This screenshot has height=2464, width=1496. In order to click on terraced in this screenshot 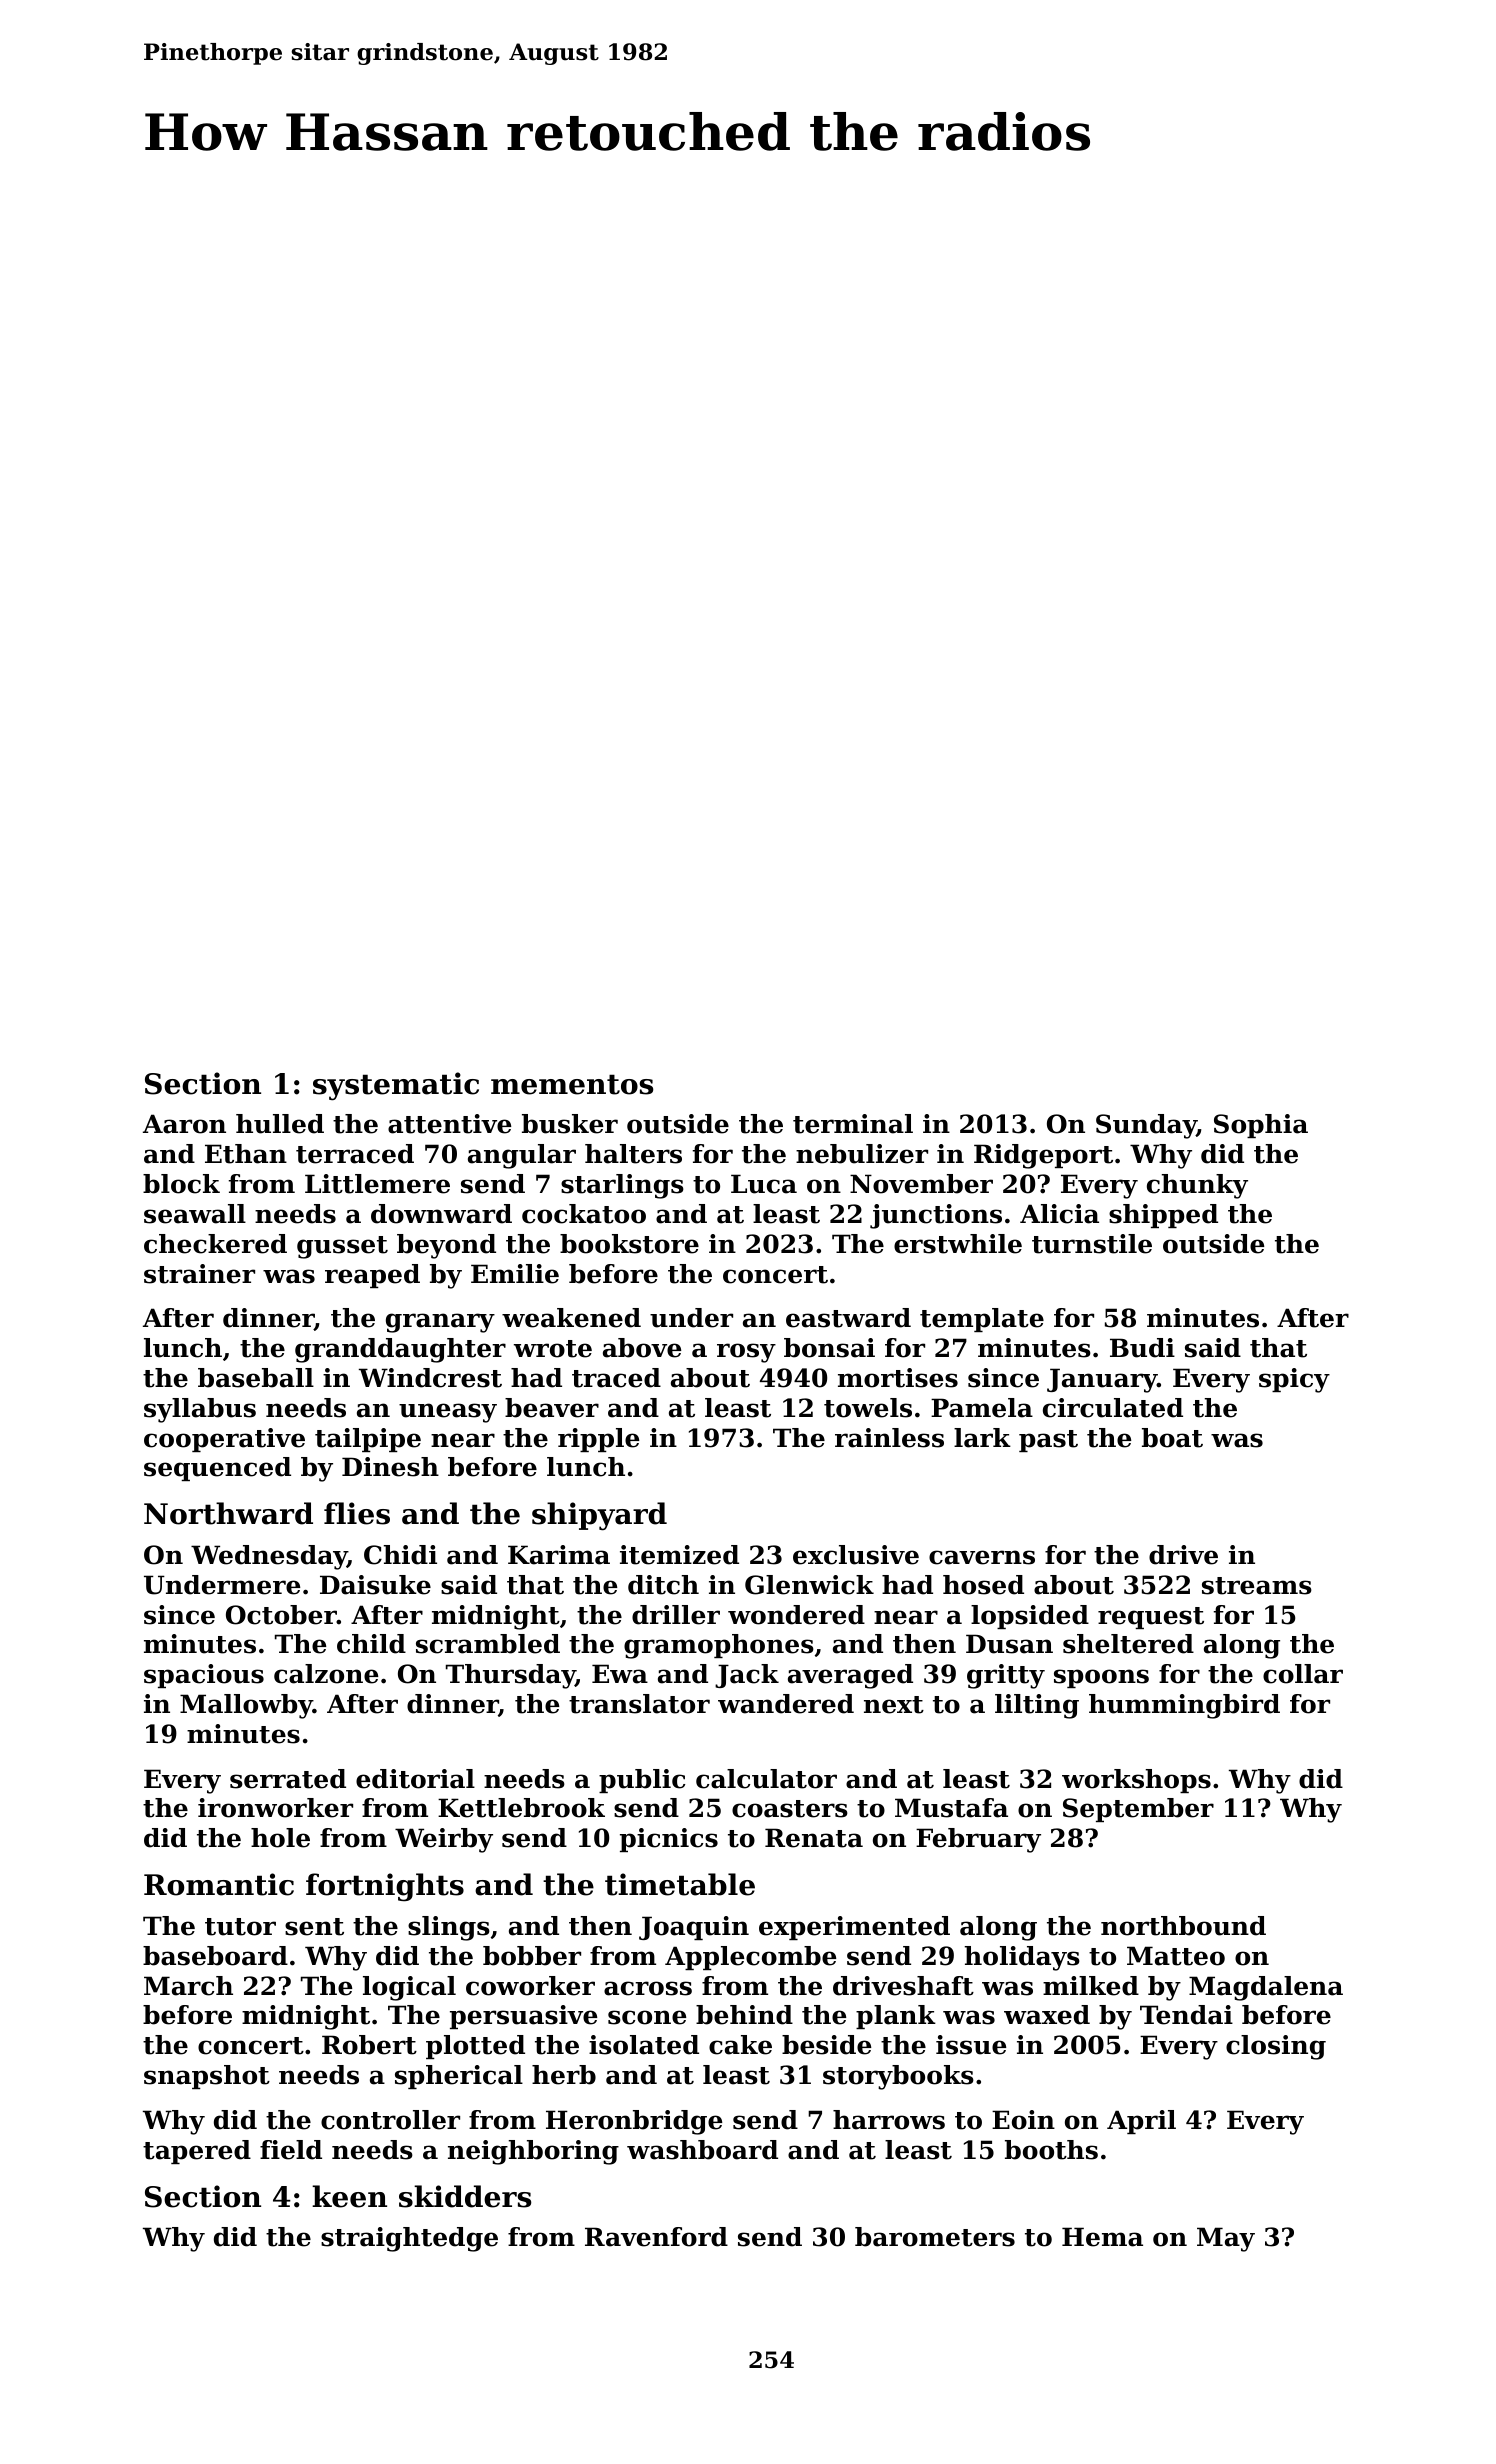, I will do `click(355, 1154)`.
